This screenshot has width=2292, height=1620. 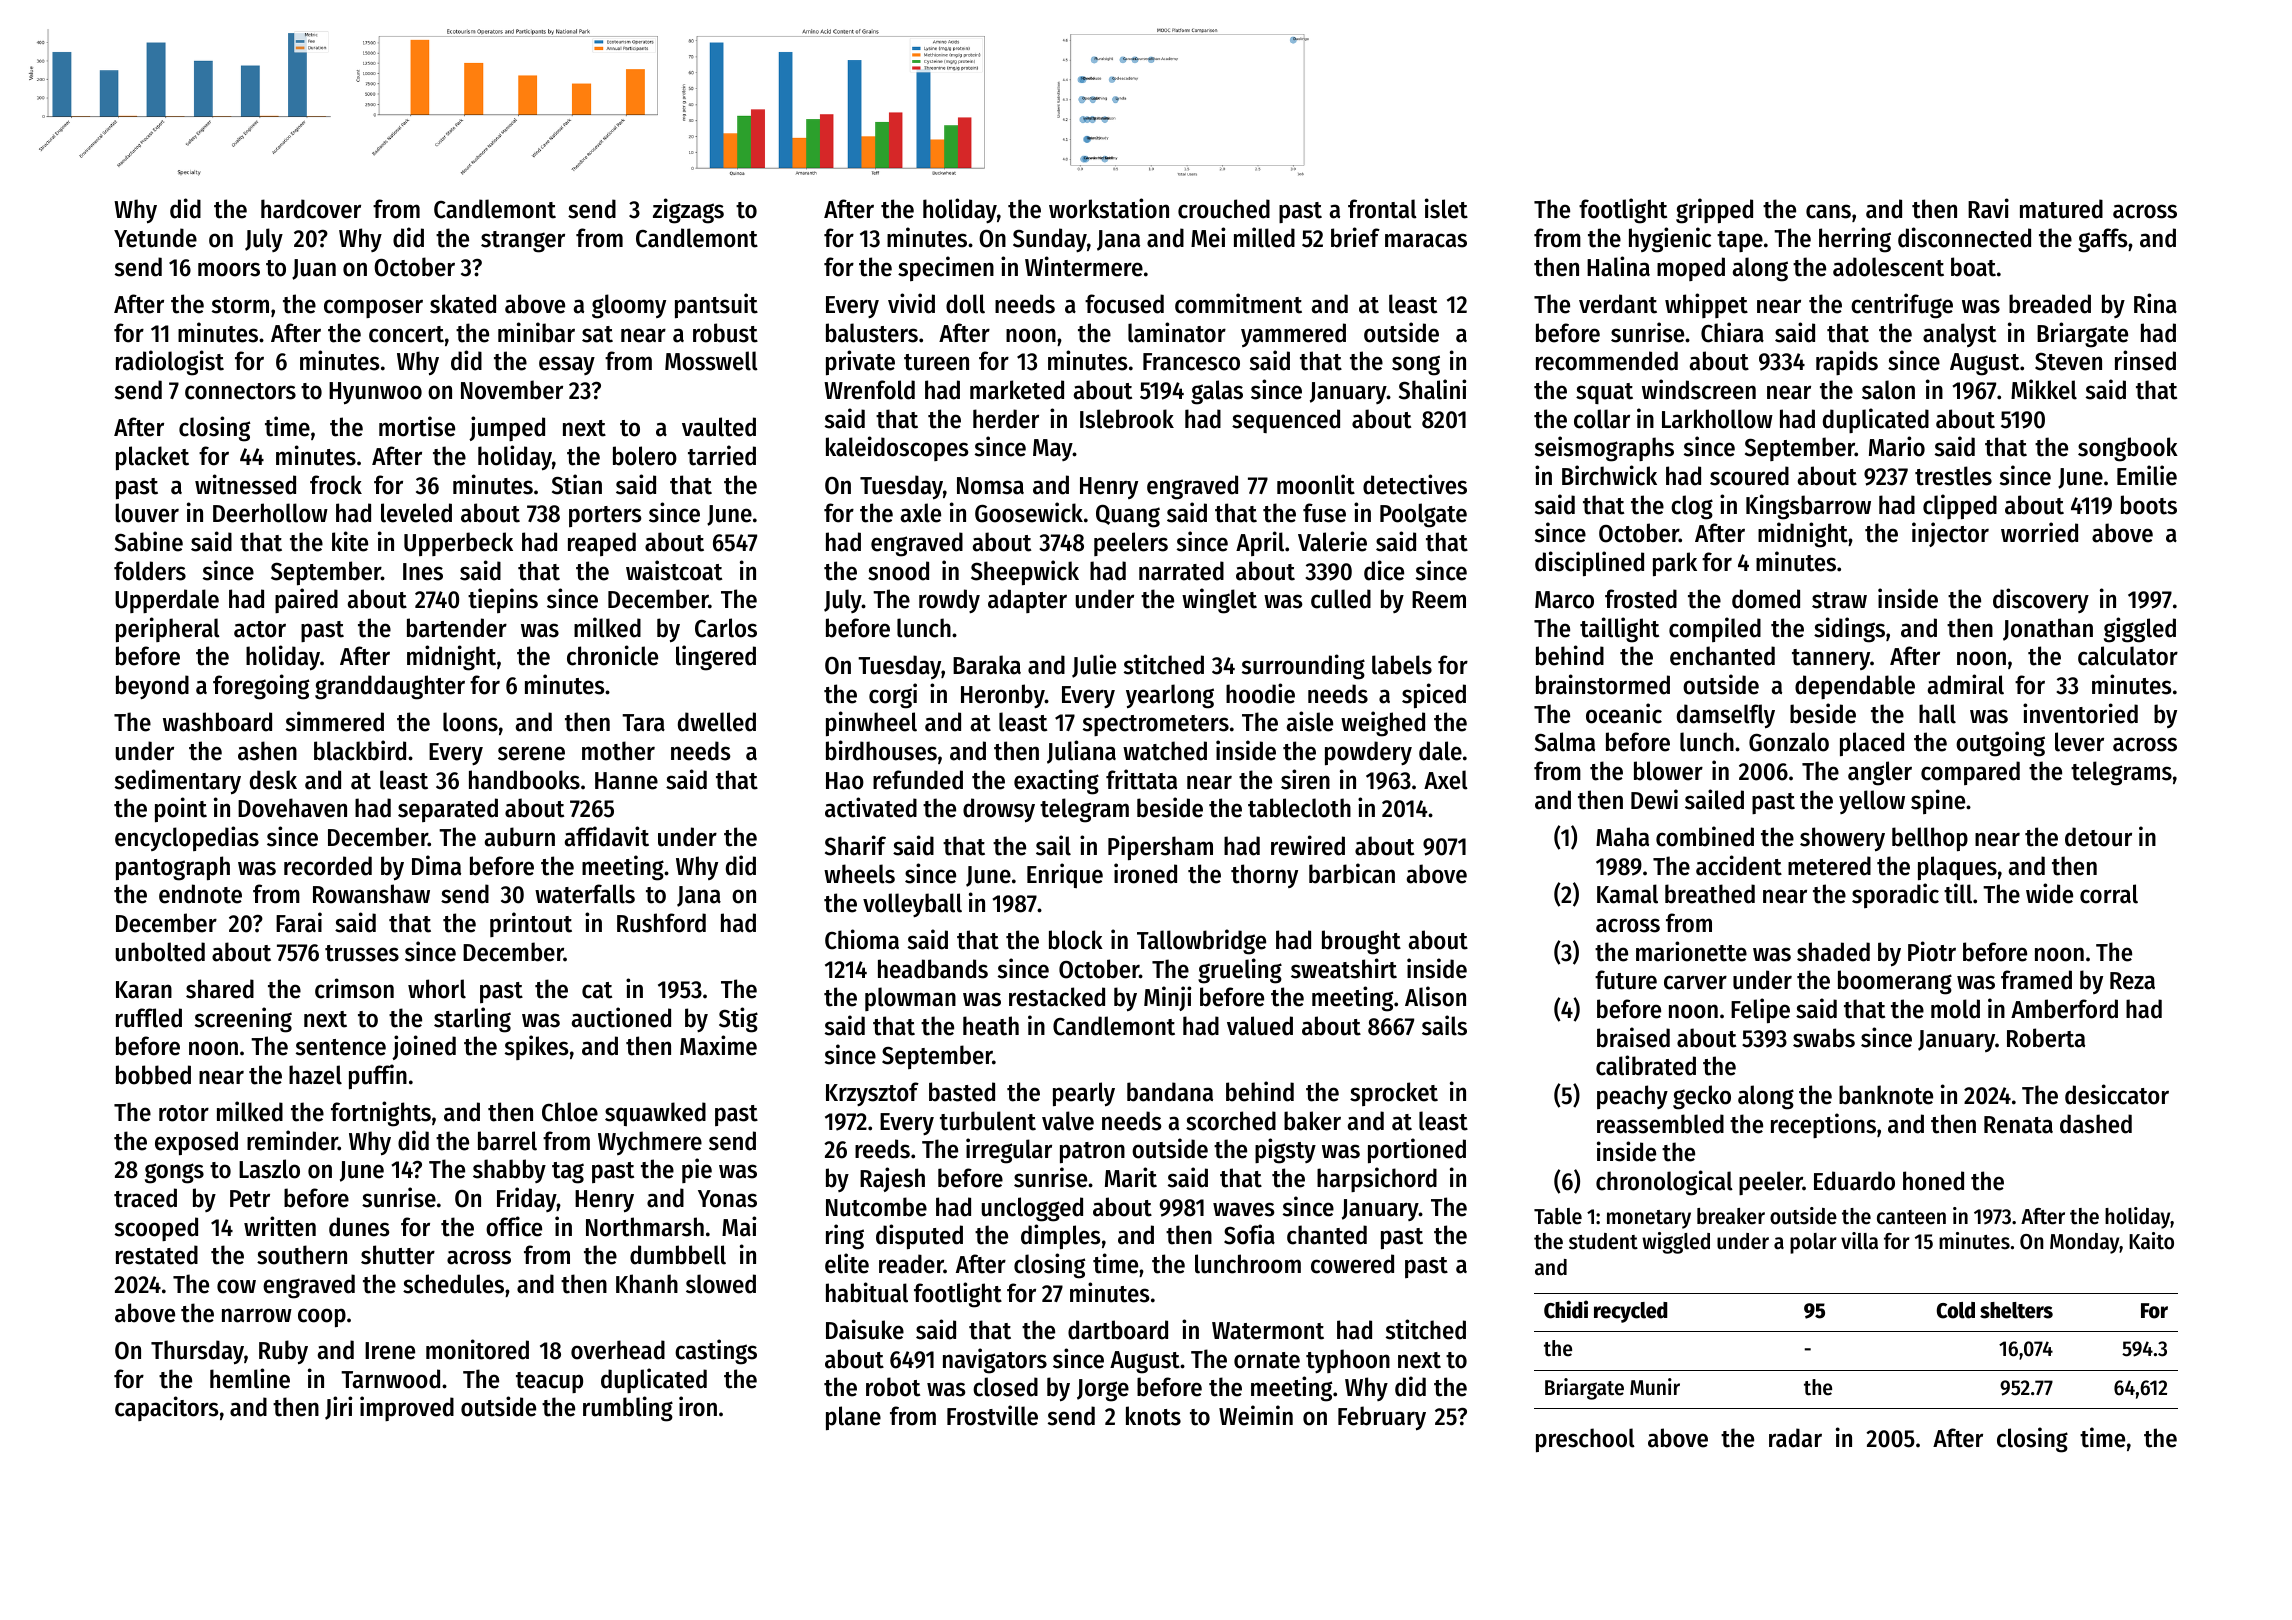 I want to click on radar, so click(x=1795, y=1438).
